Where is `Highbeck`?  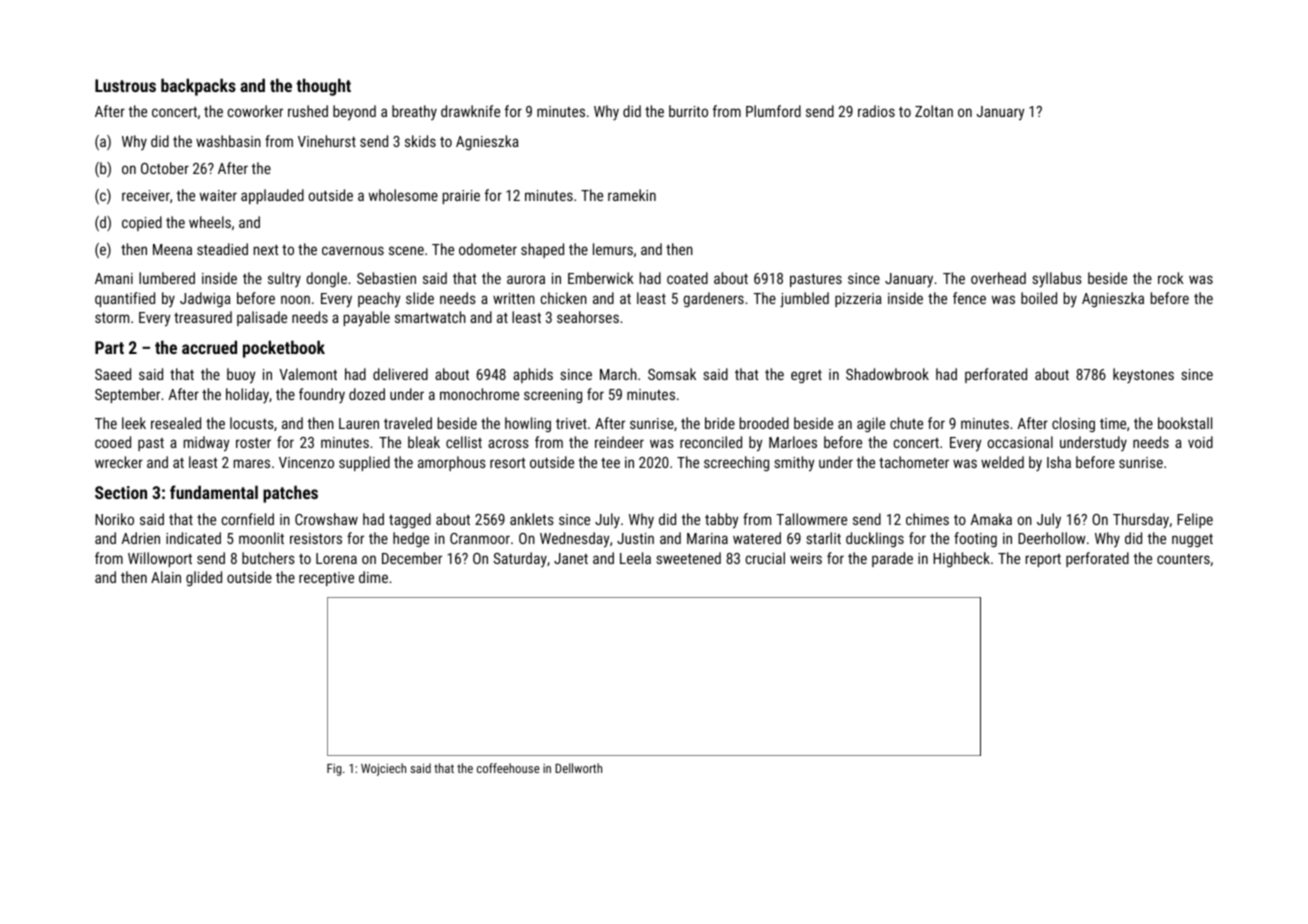 Highbeck is located at coordinates (961, 559).
